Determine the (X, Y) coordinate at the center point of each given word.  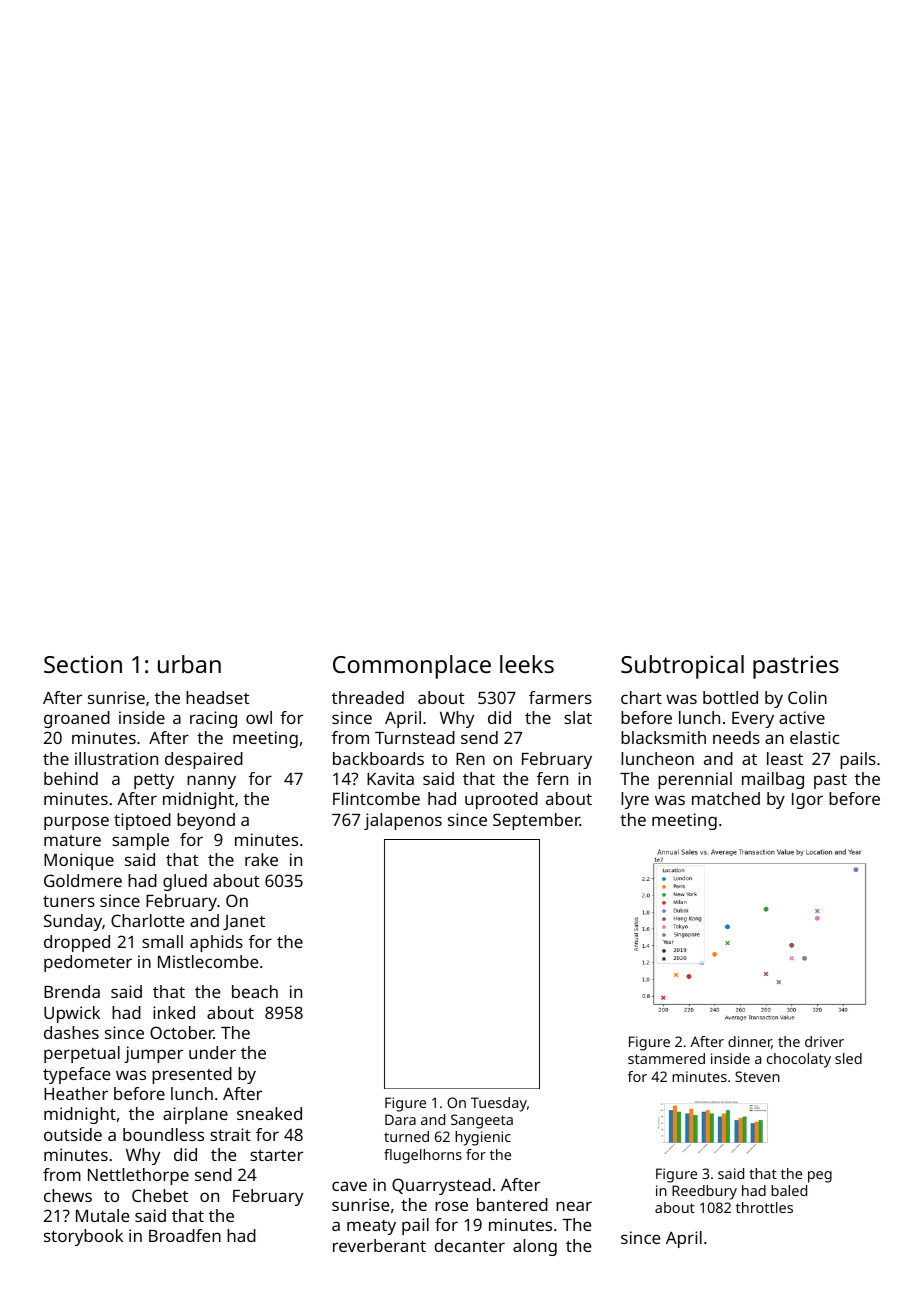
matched (726, 798)
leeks (527, 664)
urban (189, 664)
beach (255, 991)
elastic (814, 737)
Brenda (72, 991)
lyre (635, 800)
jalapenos (403, 821)
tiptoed (142, 821)
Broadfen (185, 1235)
